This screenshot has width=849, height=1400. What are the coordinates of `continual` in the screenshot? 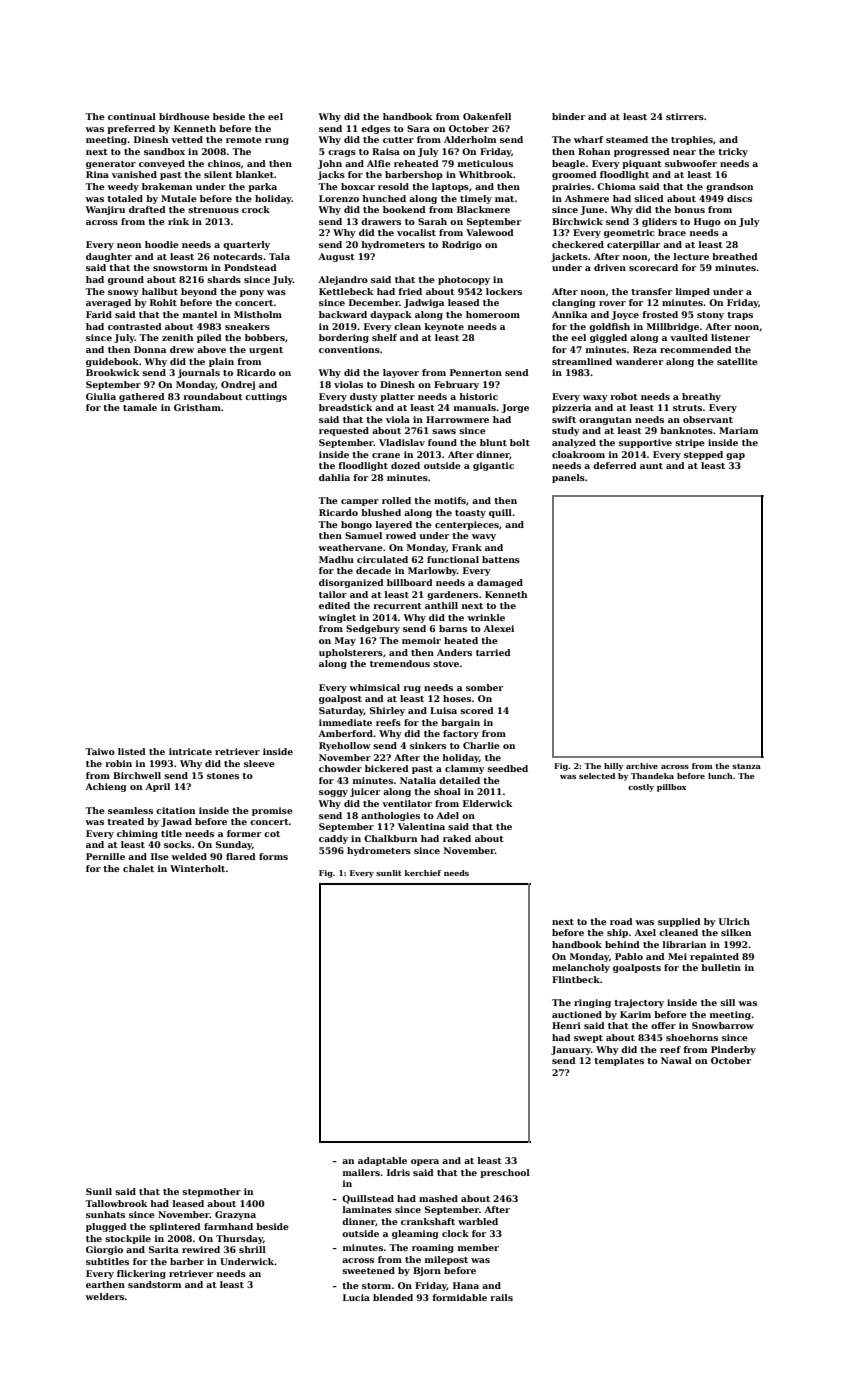 It's located at (132, 116).
